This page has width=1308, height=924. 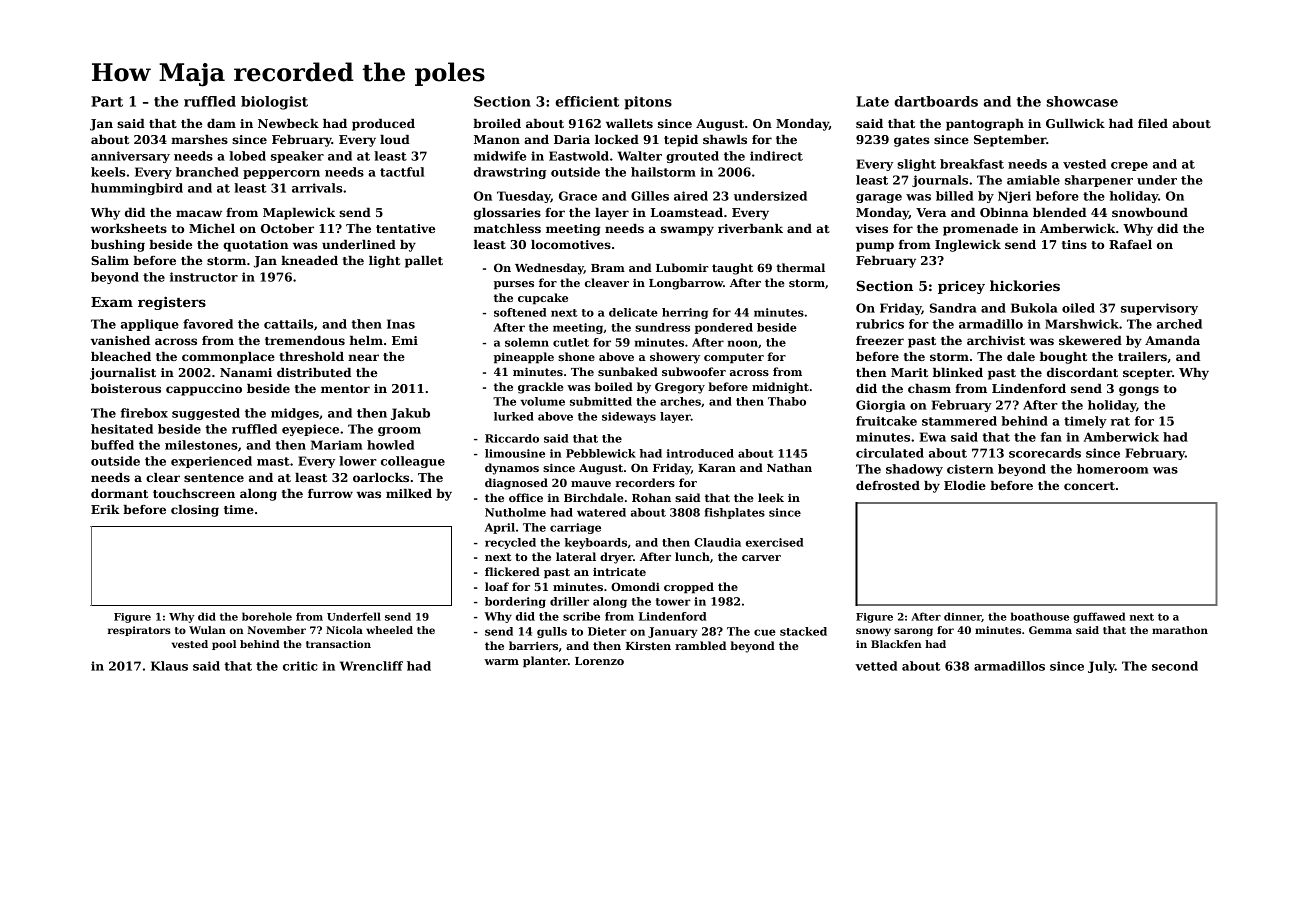 I want to click on Wulan, so click(x=207, y=630).
